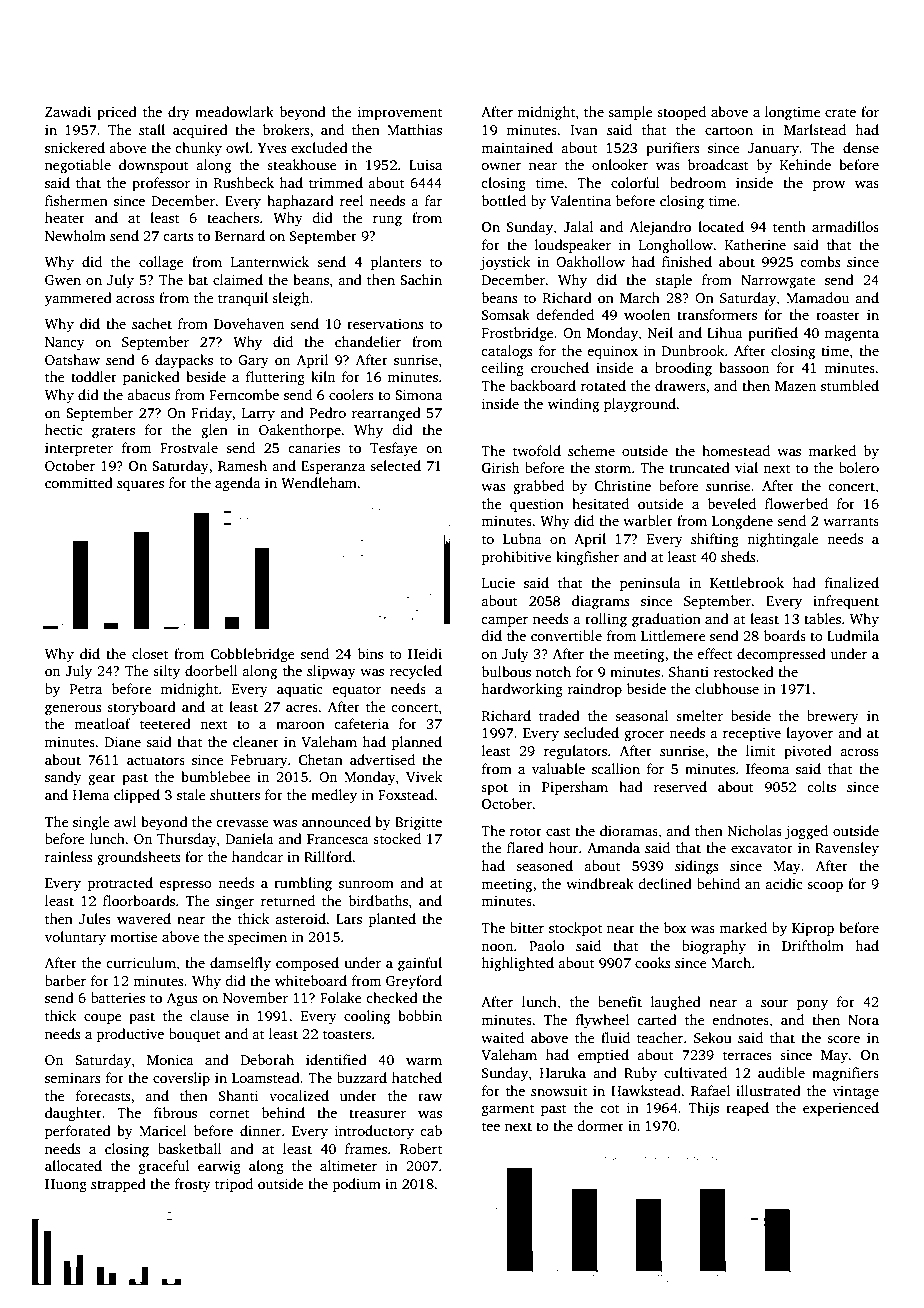  I want to click on strapped, so click(118, 1185).
